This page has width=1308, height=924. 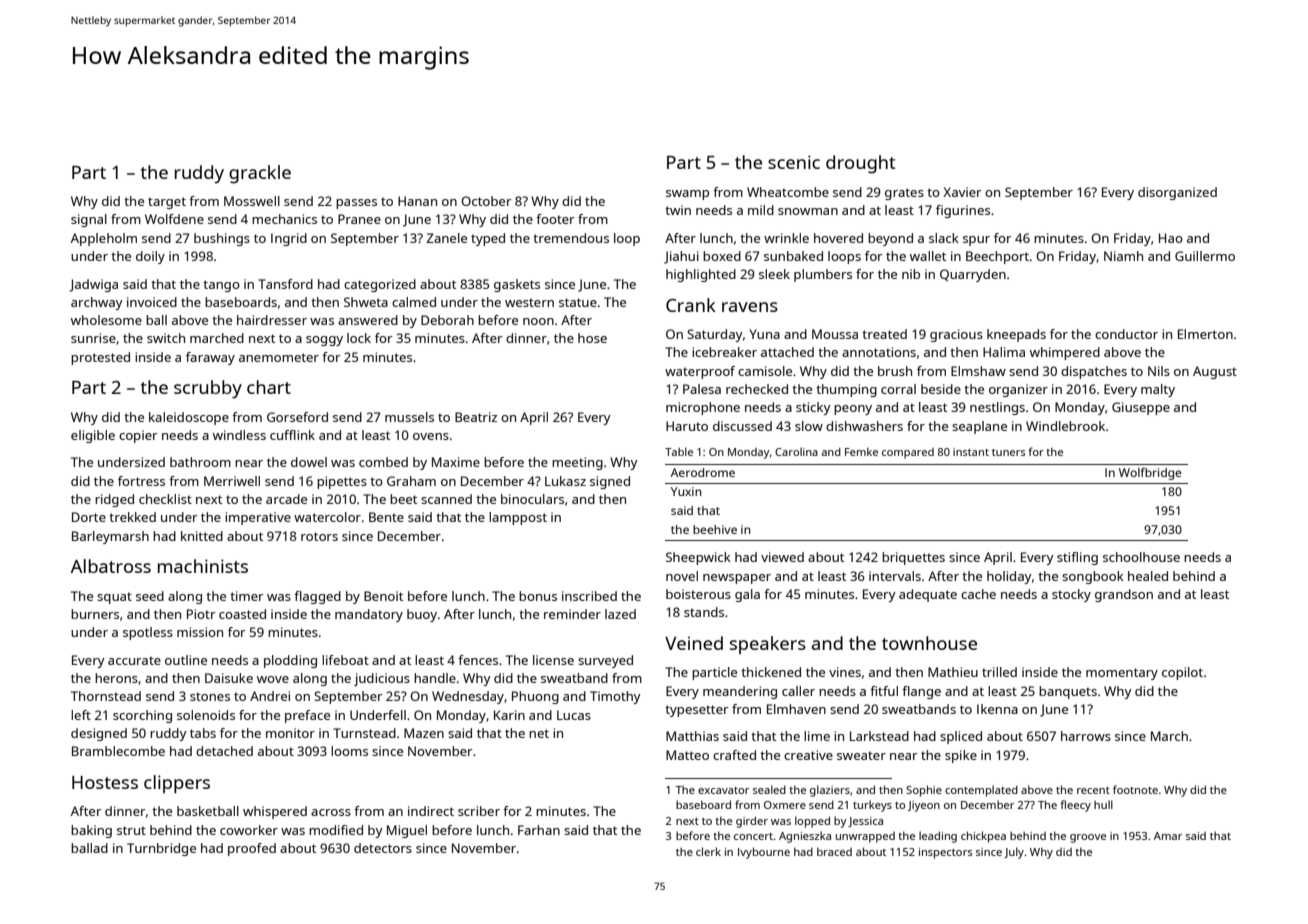 What do you see at coordinates (687, 195) in the page?
I see `swamp` at bounding box center [687, 195].
